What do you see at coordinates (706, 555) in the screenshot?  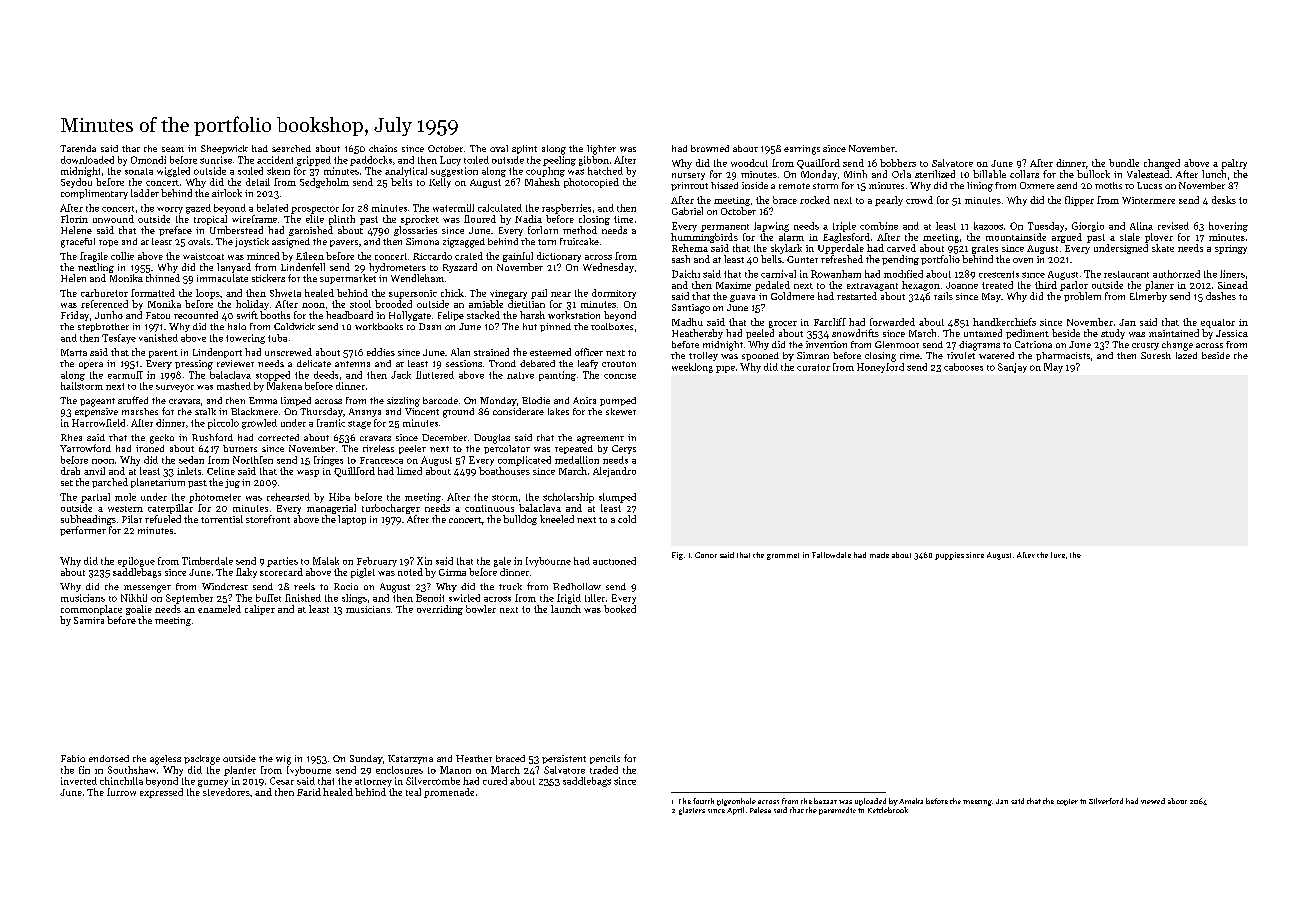 I see `Conor` at bounding box center [706, 555].
